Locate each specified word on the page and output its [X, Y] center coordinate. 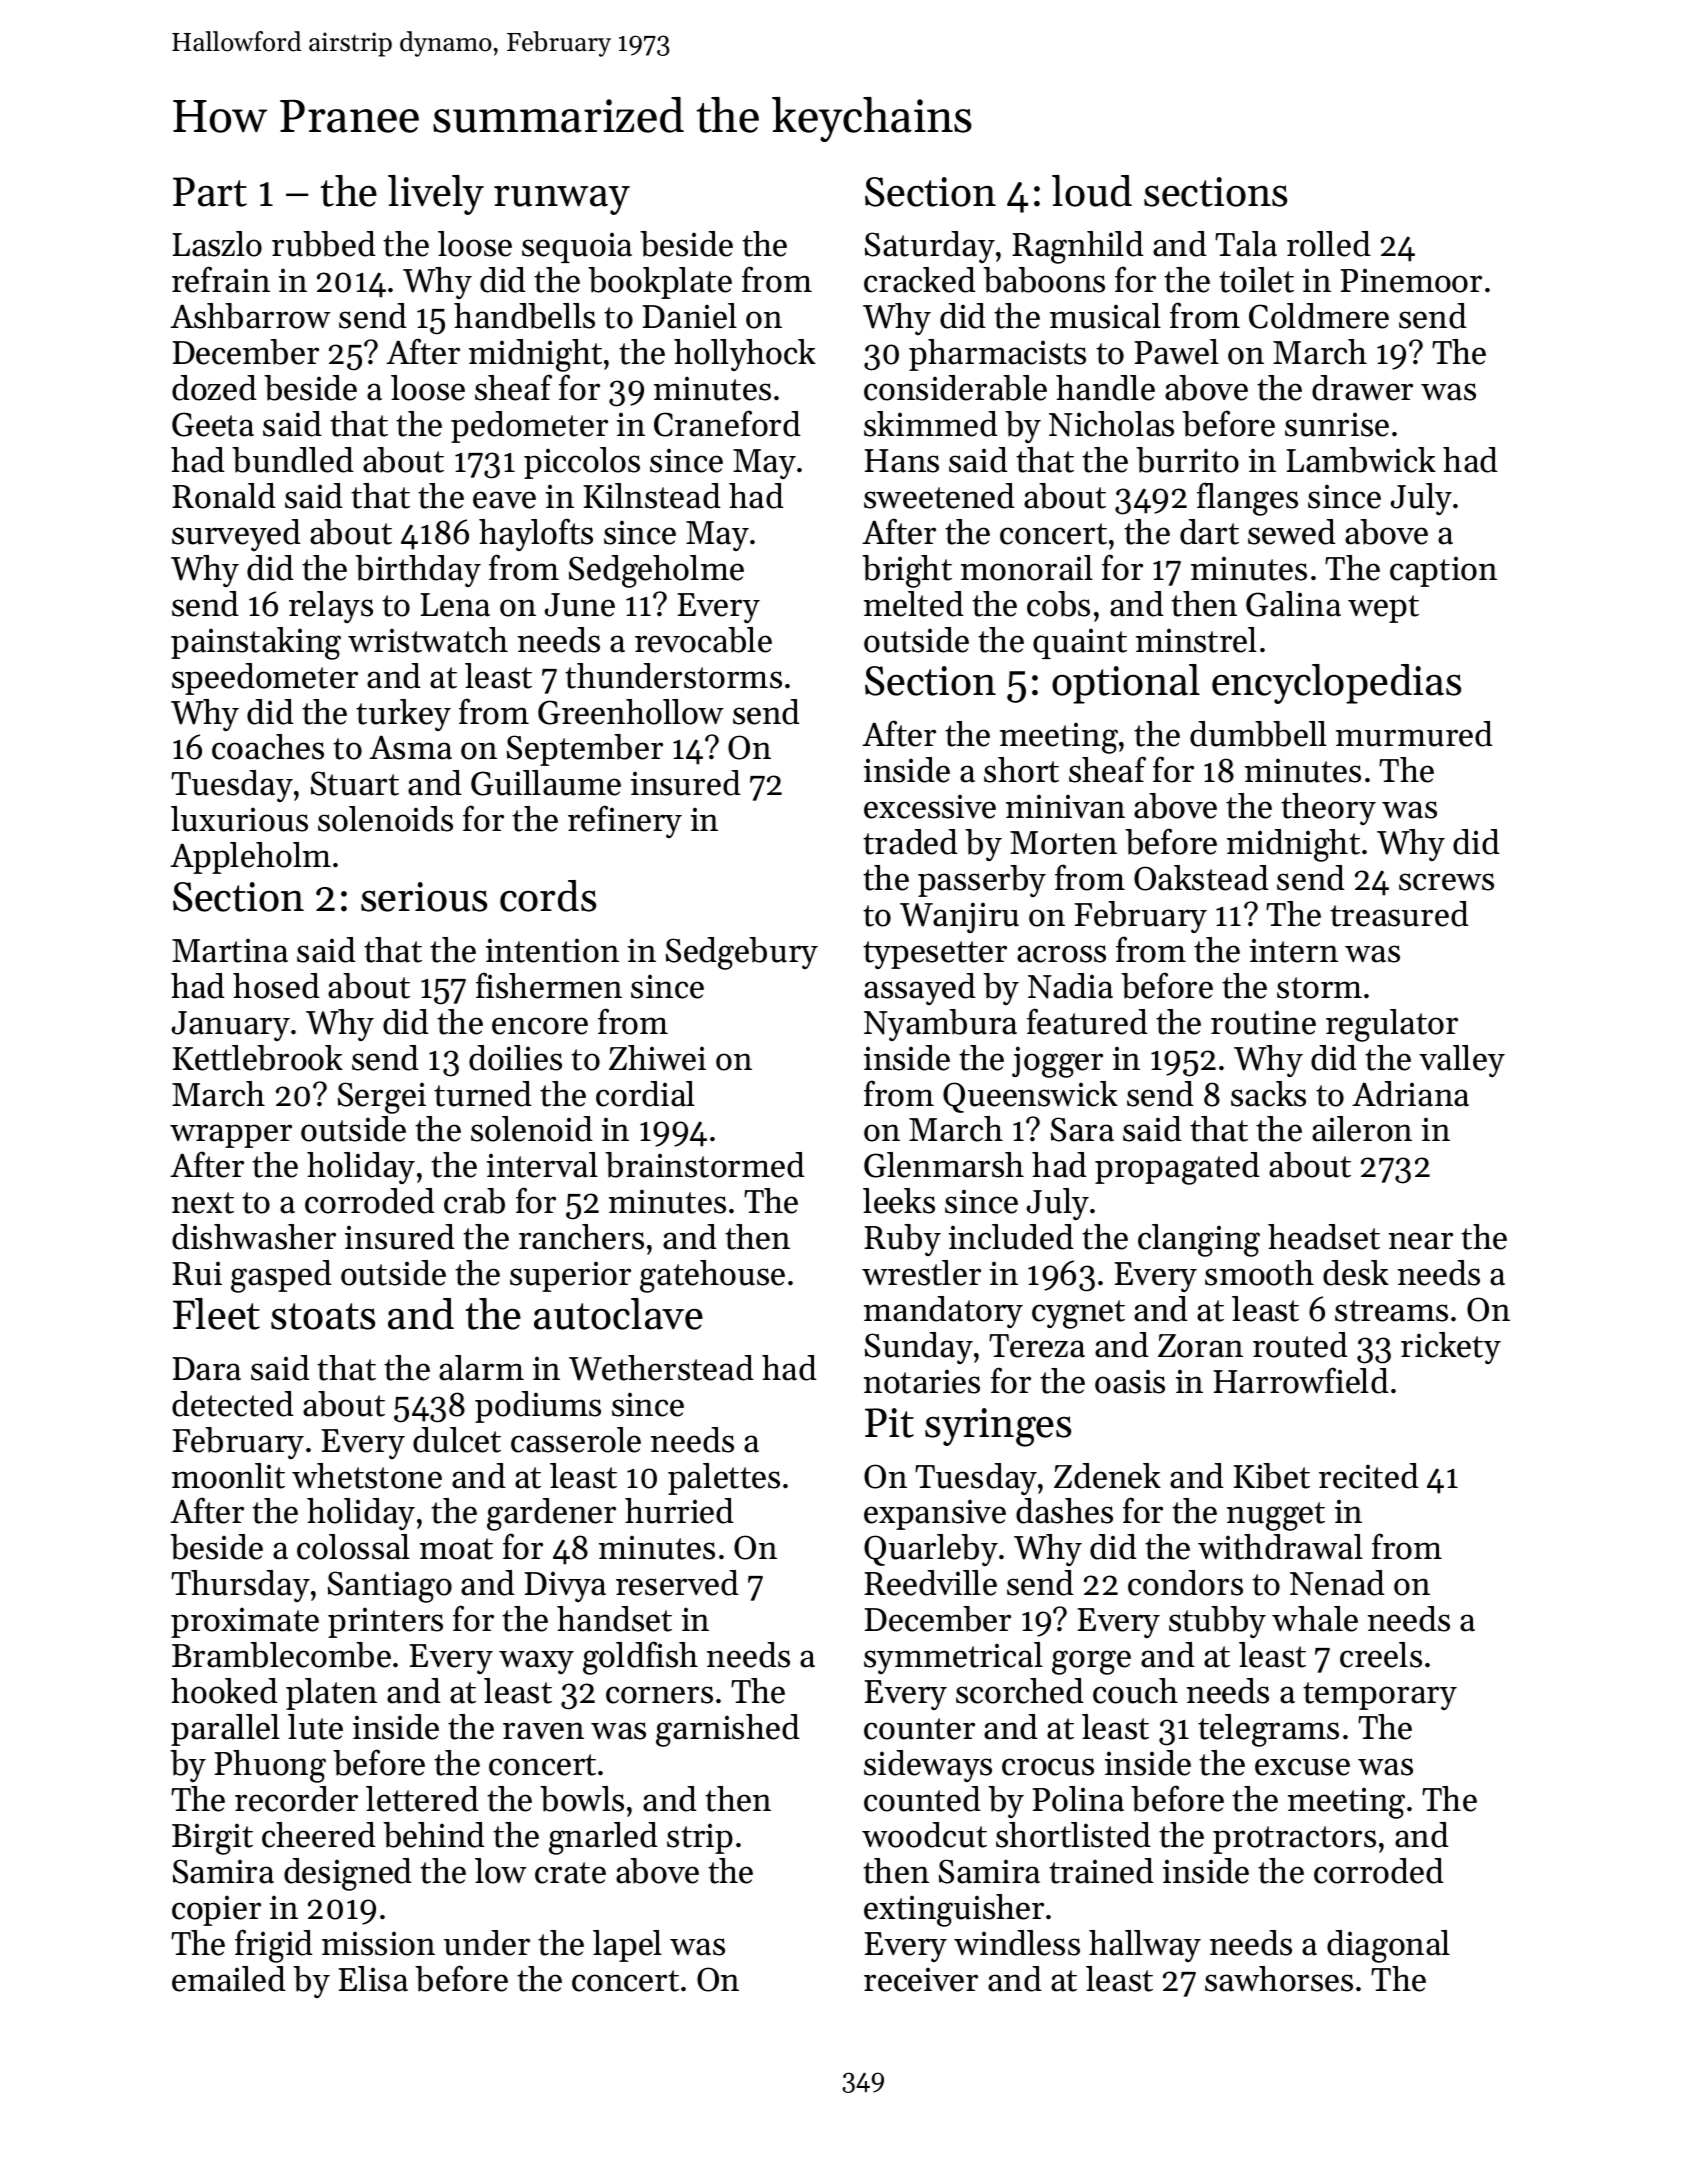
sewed [1292, 532]
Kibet [1271, 1476]
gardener [551, 1514]
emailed [229, 1979]
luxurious [239, 819]
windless [1017, 1943]
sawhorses [1279, 1979]
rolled [1329, 244]
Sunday [919, 1348]
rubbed [324, 244]
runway [562, 200]
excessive [930, 806]
